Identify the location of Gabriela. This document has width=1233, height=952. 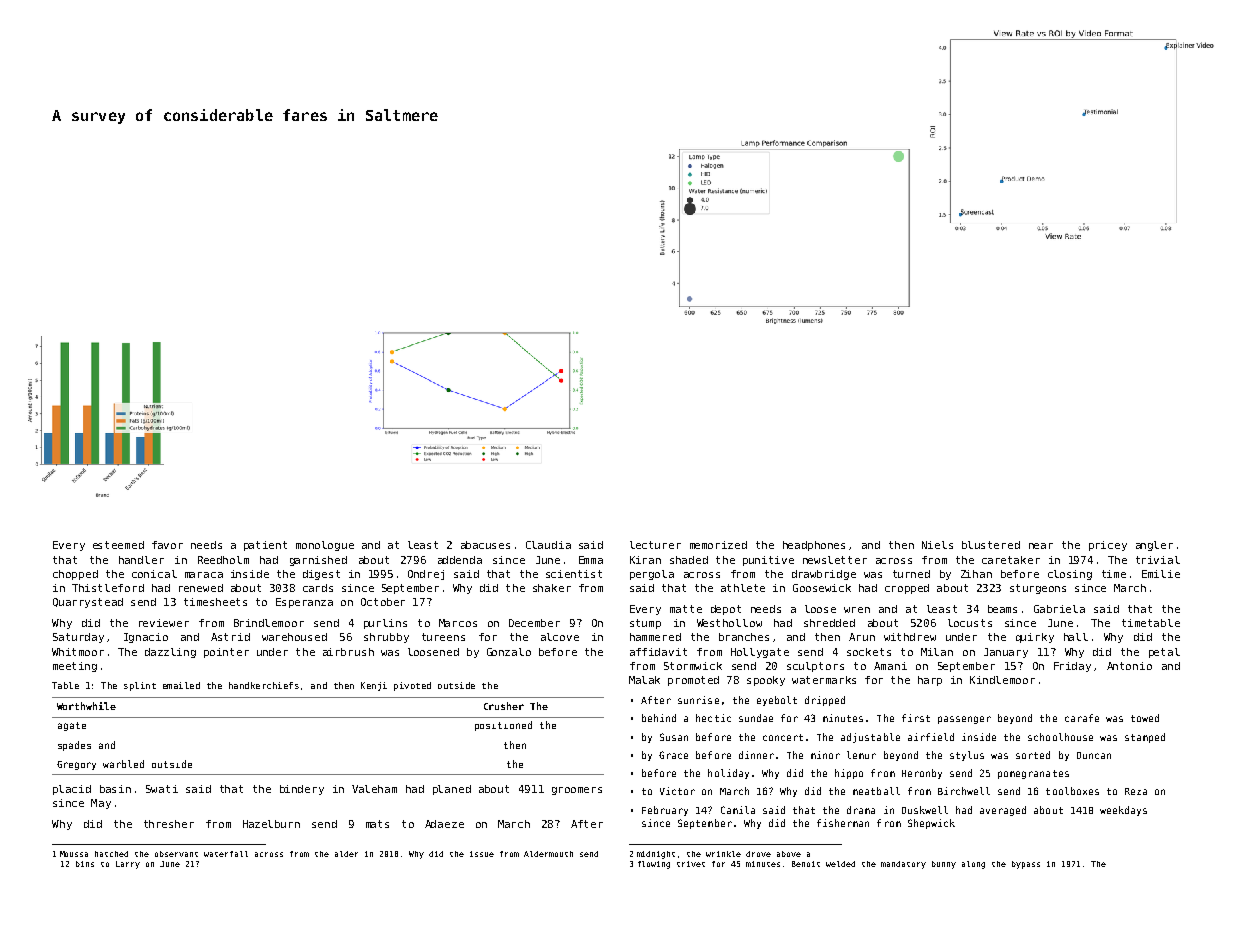
(1059, 609).
